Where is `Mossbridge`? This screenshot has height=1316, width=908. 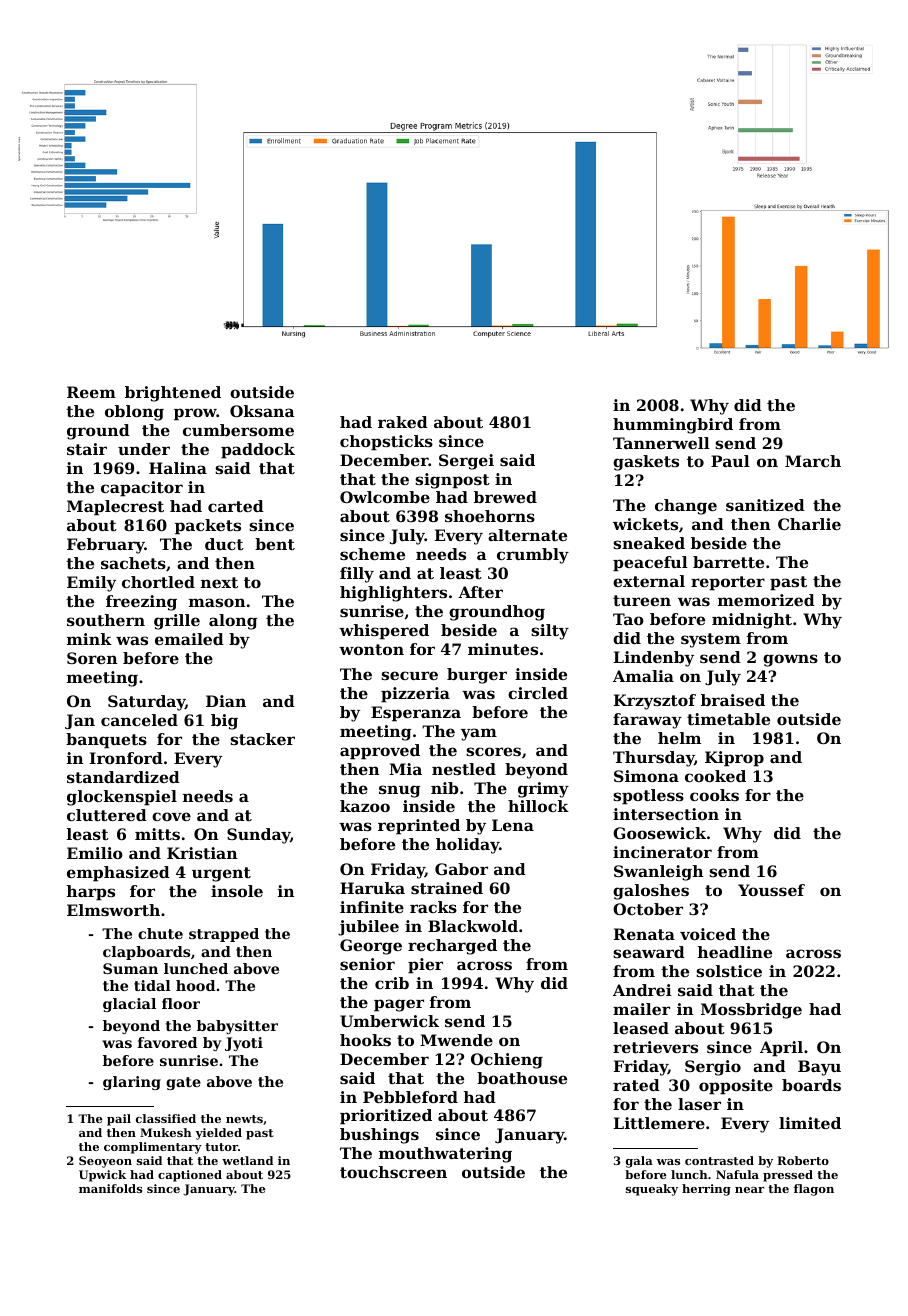
Mossbridge is located at coordinates (751, 1011).
